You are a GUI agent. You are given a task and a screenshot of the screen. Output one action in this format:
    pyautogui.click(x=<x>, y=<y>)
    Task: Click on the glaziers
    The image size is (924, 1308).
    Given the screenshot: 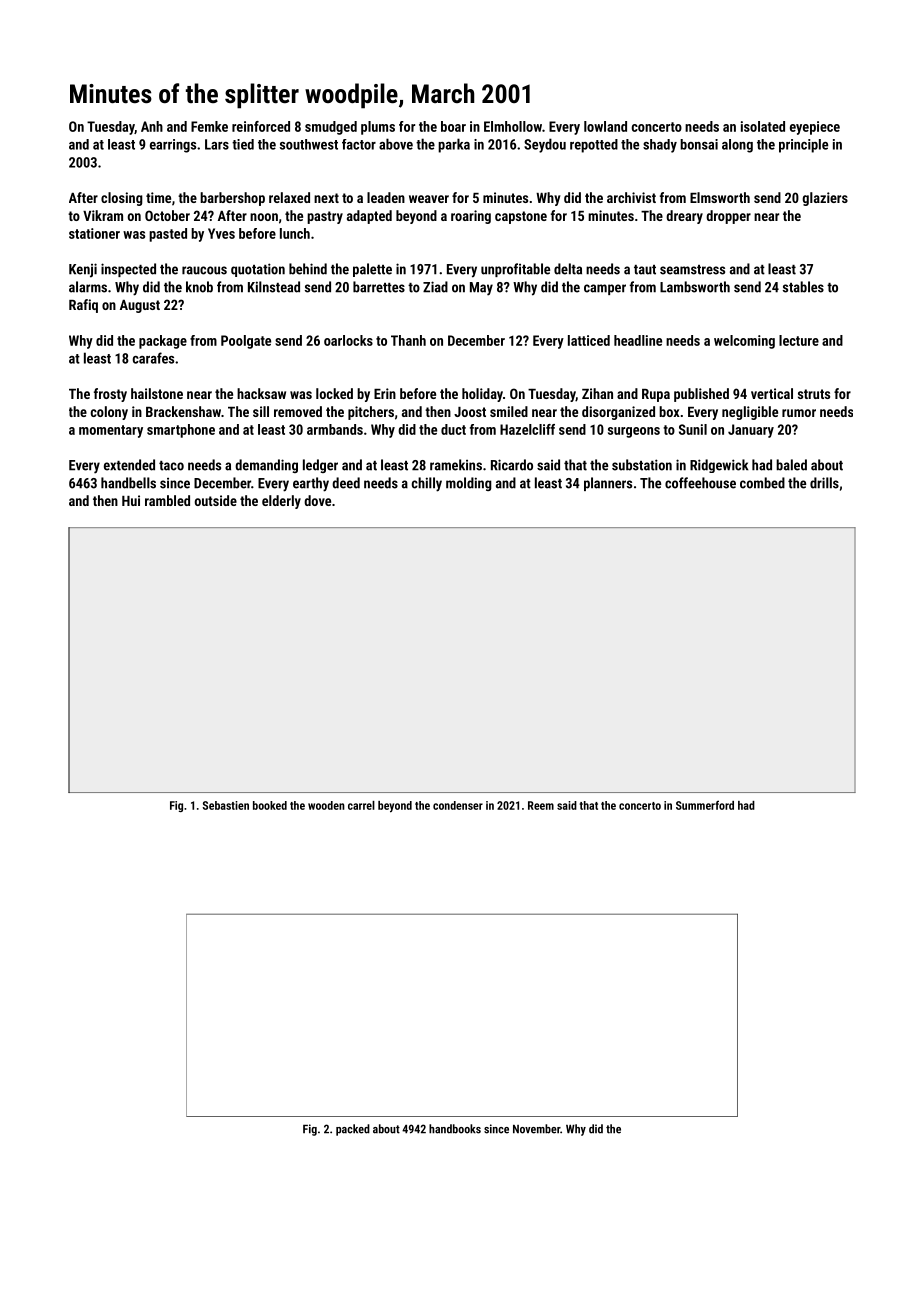 What is the action you would take?
    pyautogui.click(x=825, y=199)
